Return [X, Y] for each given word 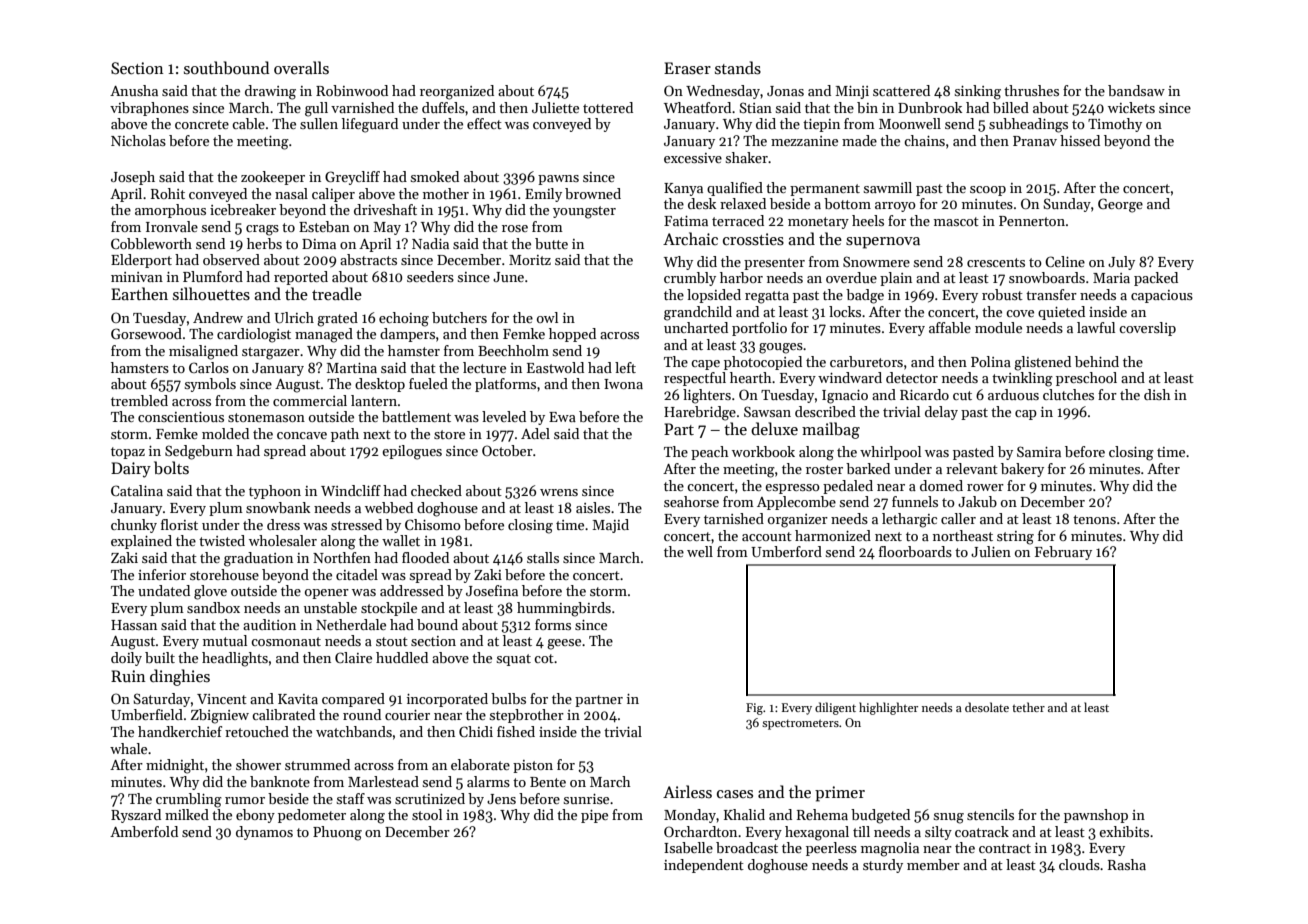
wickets [1131, 107]
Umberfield [147, 714]
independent [704, 866]
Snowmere [876, 261]
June [508, 277]
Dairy [131, 470]
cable [248, 123]
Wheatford [697, 107]
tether [1028, 707]
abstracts [368, 259]
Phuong [337, 833]
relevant [972, 468]
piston [533, 766]
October [507, 450]
